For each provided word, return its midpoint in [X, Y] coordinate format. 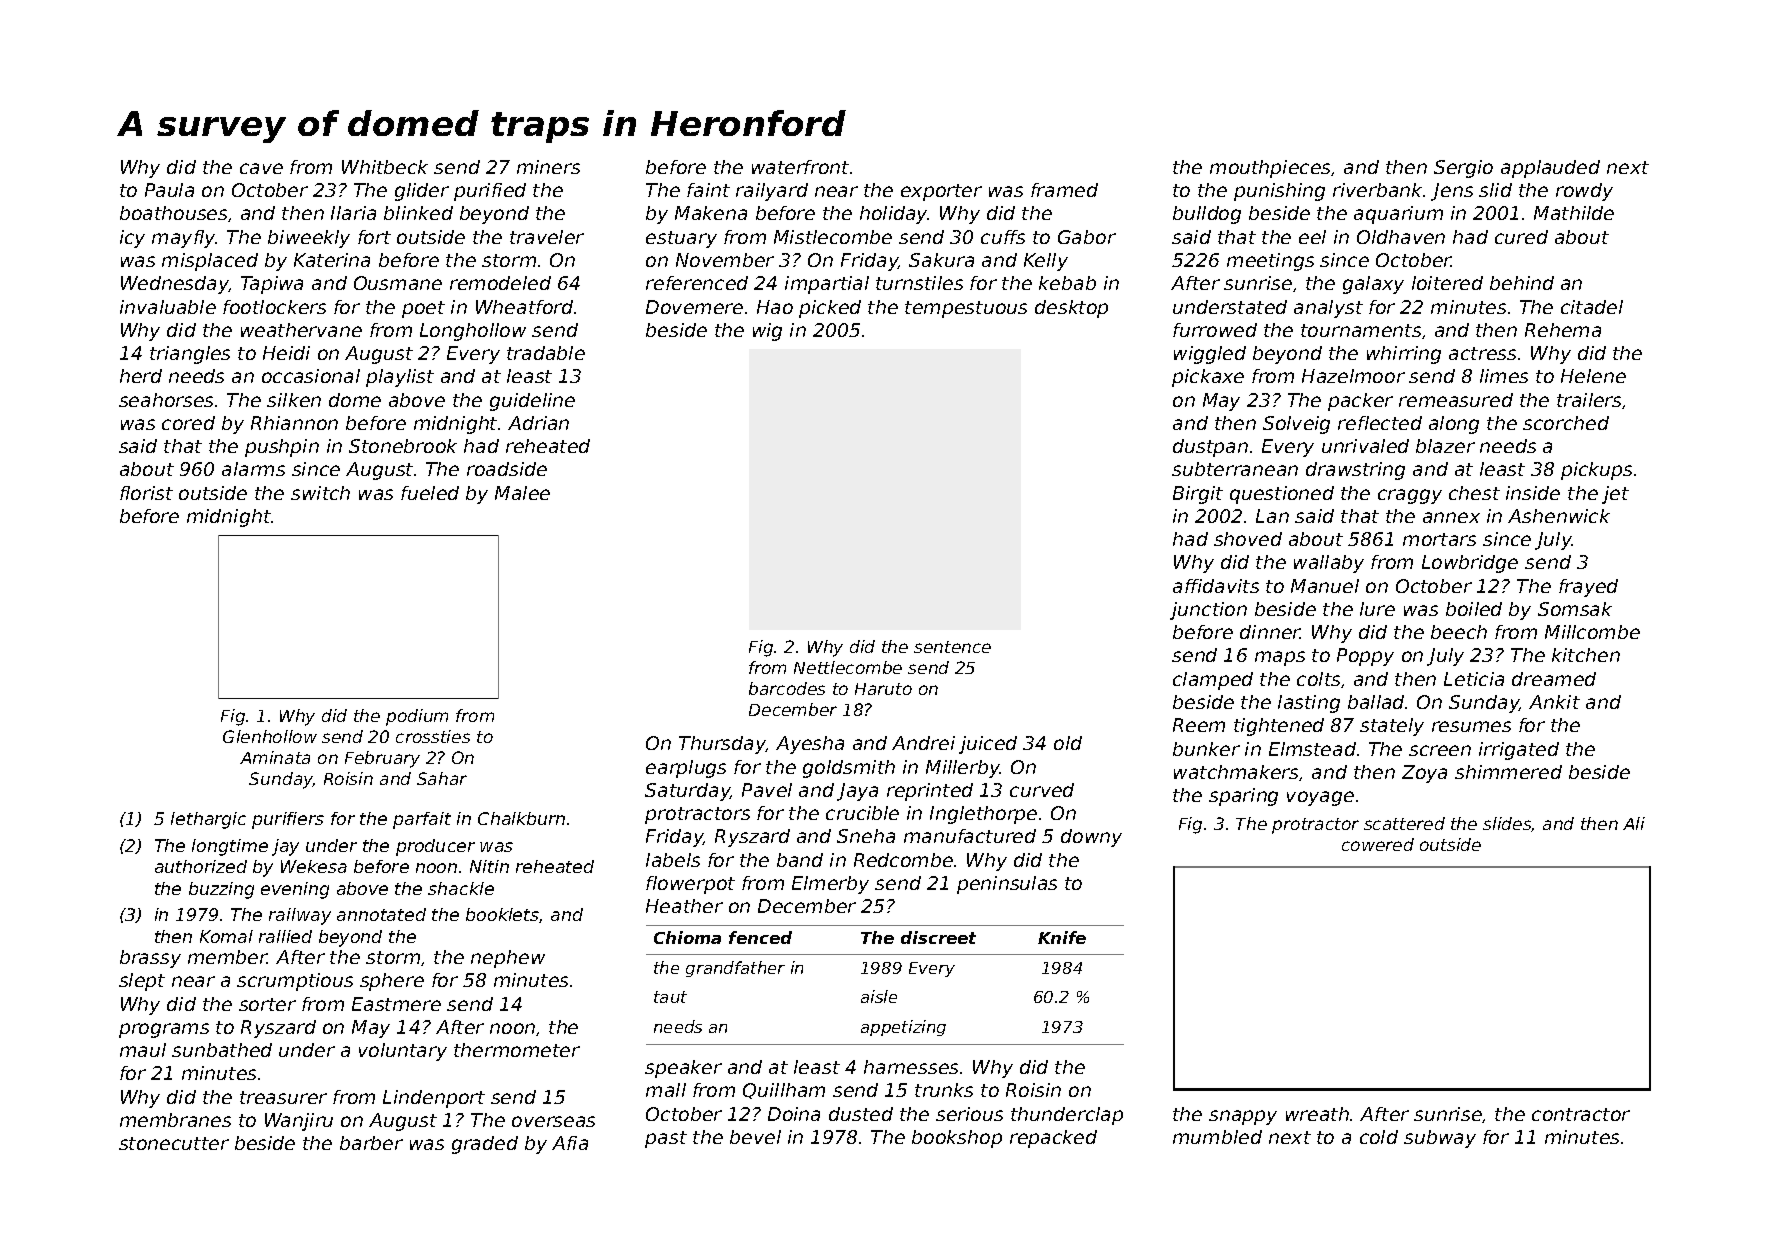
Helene [1593, 376]
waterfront [800, 167]
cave [261, 168]
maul [143, 1050]
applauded [1550, 169]
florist [146, 493]
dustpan [1210, 448]
